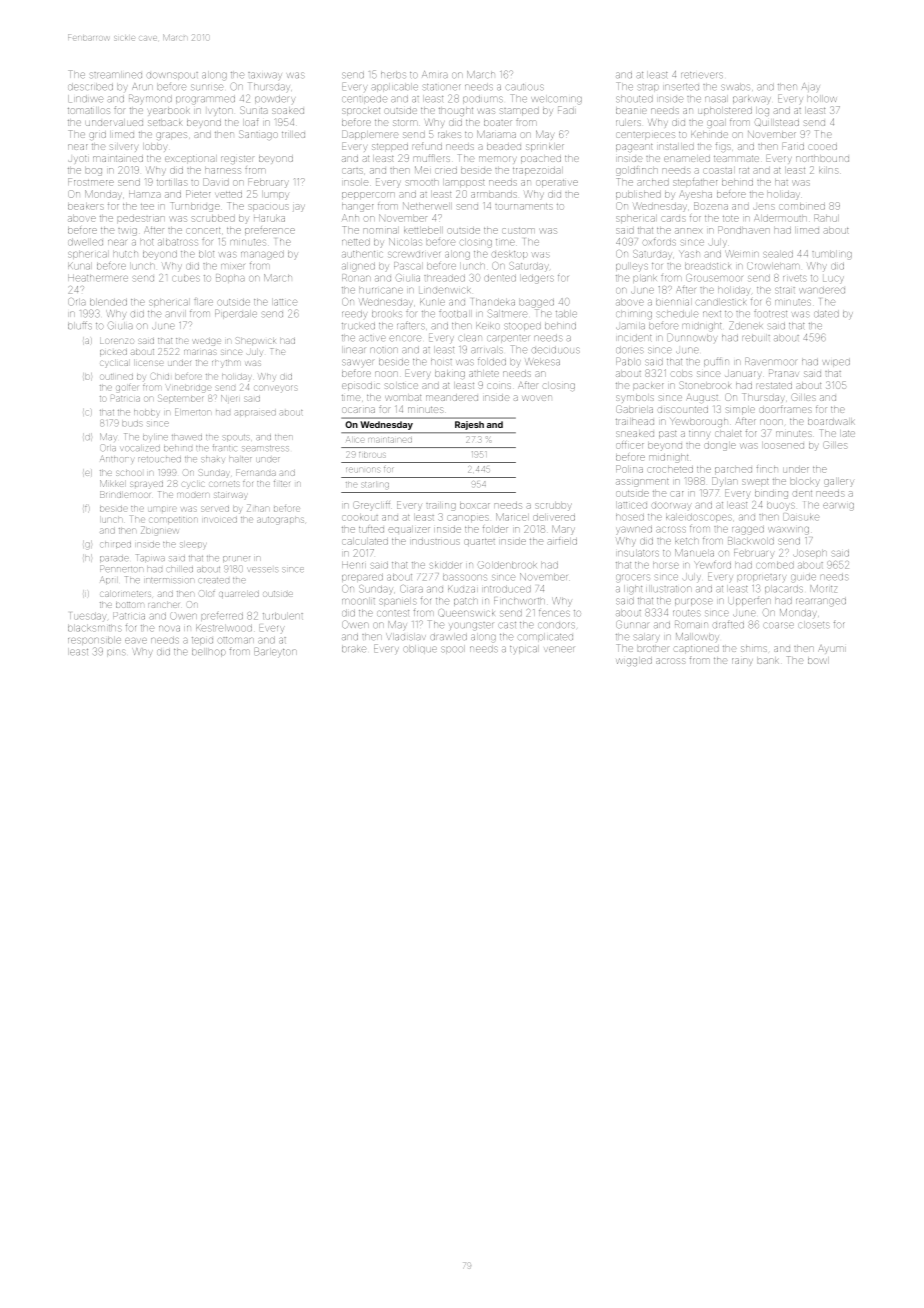 The height and width of the screenshot is (1308, 924). I want to click on rakes, so click(449, 135).
